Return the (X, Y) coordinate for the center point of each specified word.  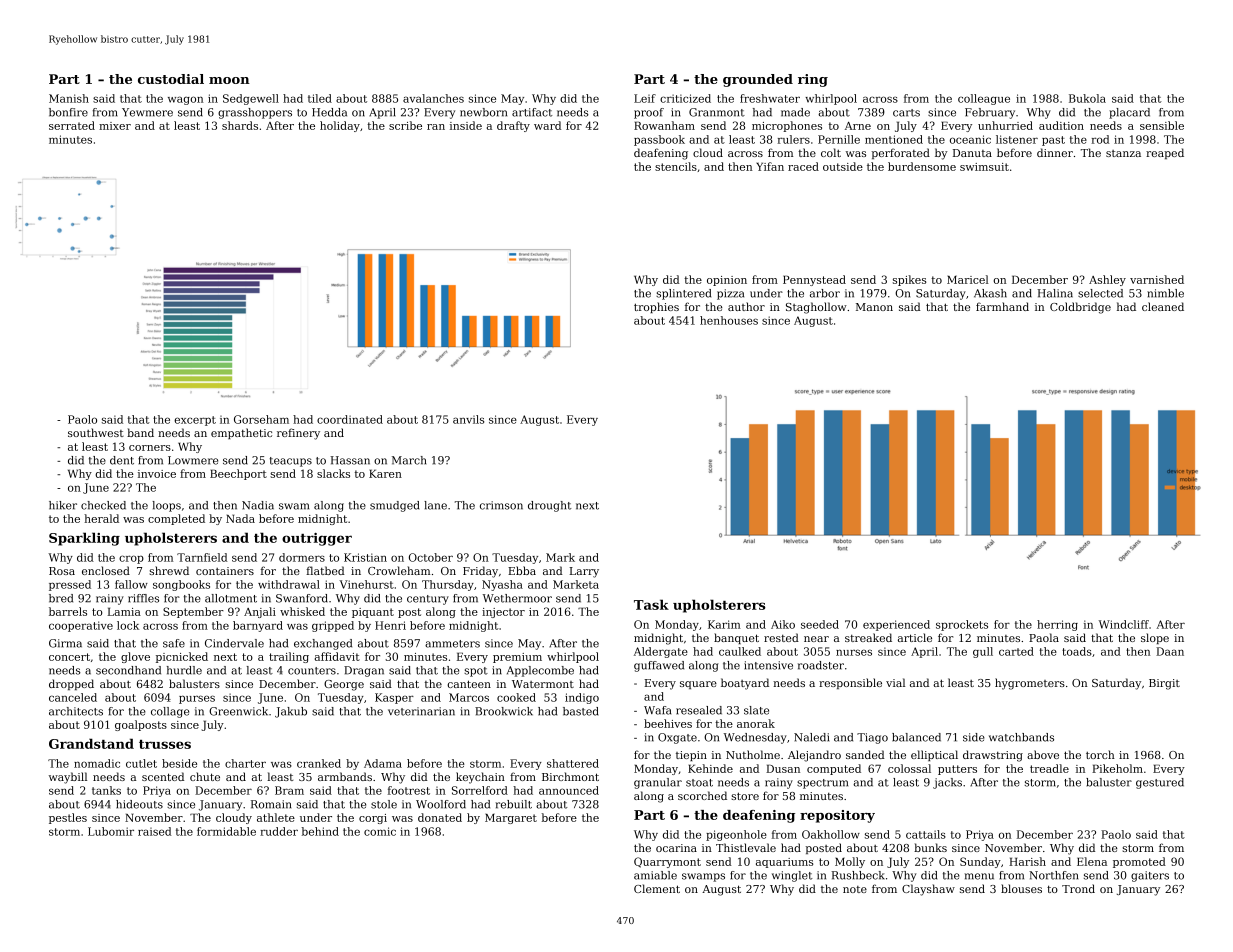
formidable (226, 831)
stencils (676, 166)
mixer (115, 126)
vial (895, 682)
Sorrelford (480, 790)
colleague (984, 99)
